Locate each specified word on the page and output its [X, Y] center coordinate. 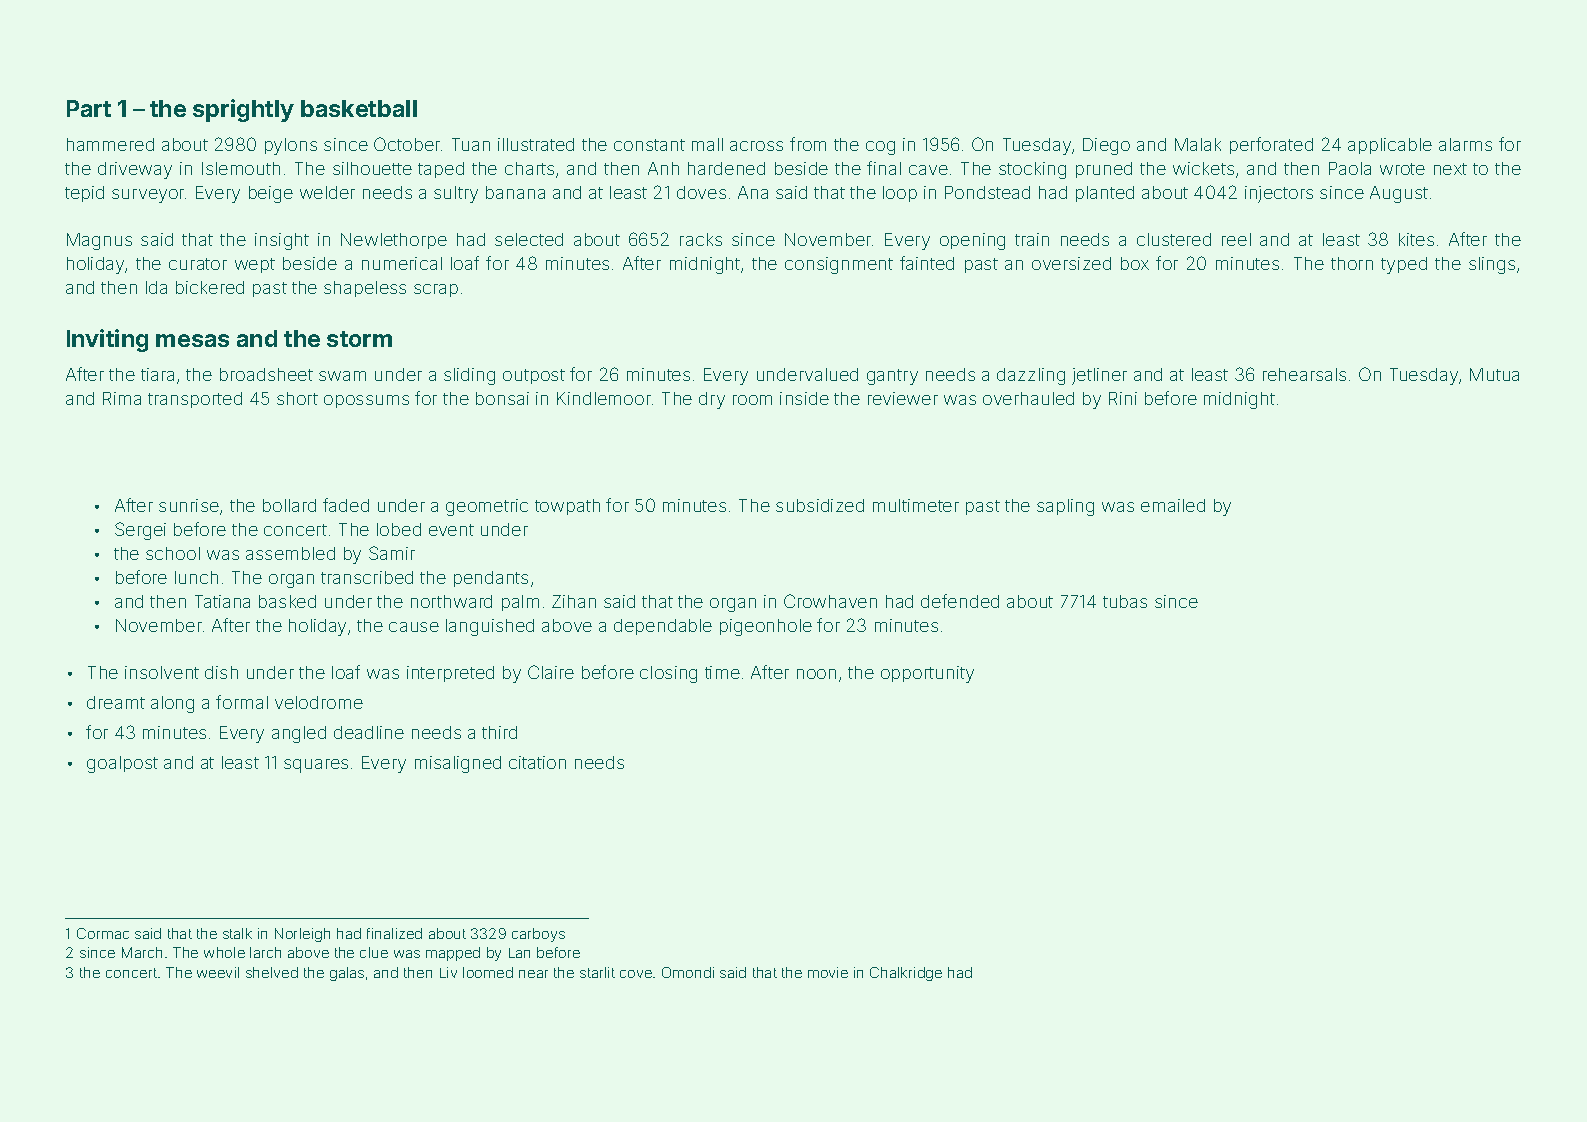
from [808, 144]
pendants [491, 579]
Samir [392, 553]
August [1399, 194]
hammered [110, 144]
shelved [272, 972]
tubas [1125, 601]
